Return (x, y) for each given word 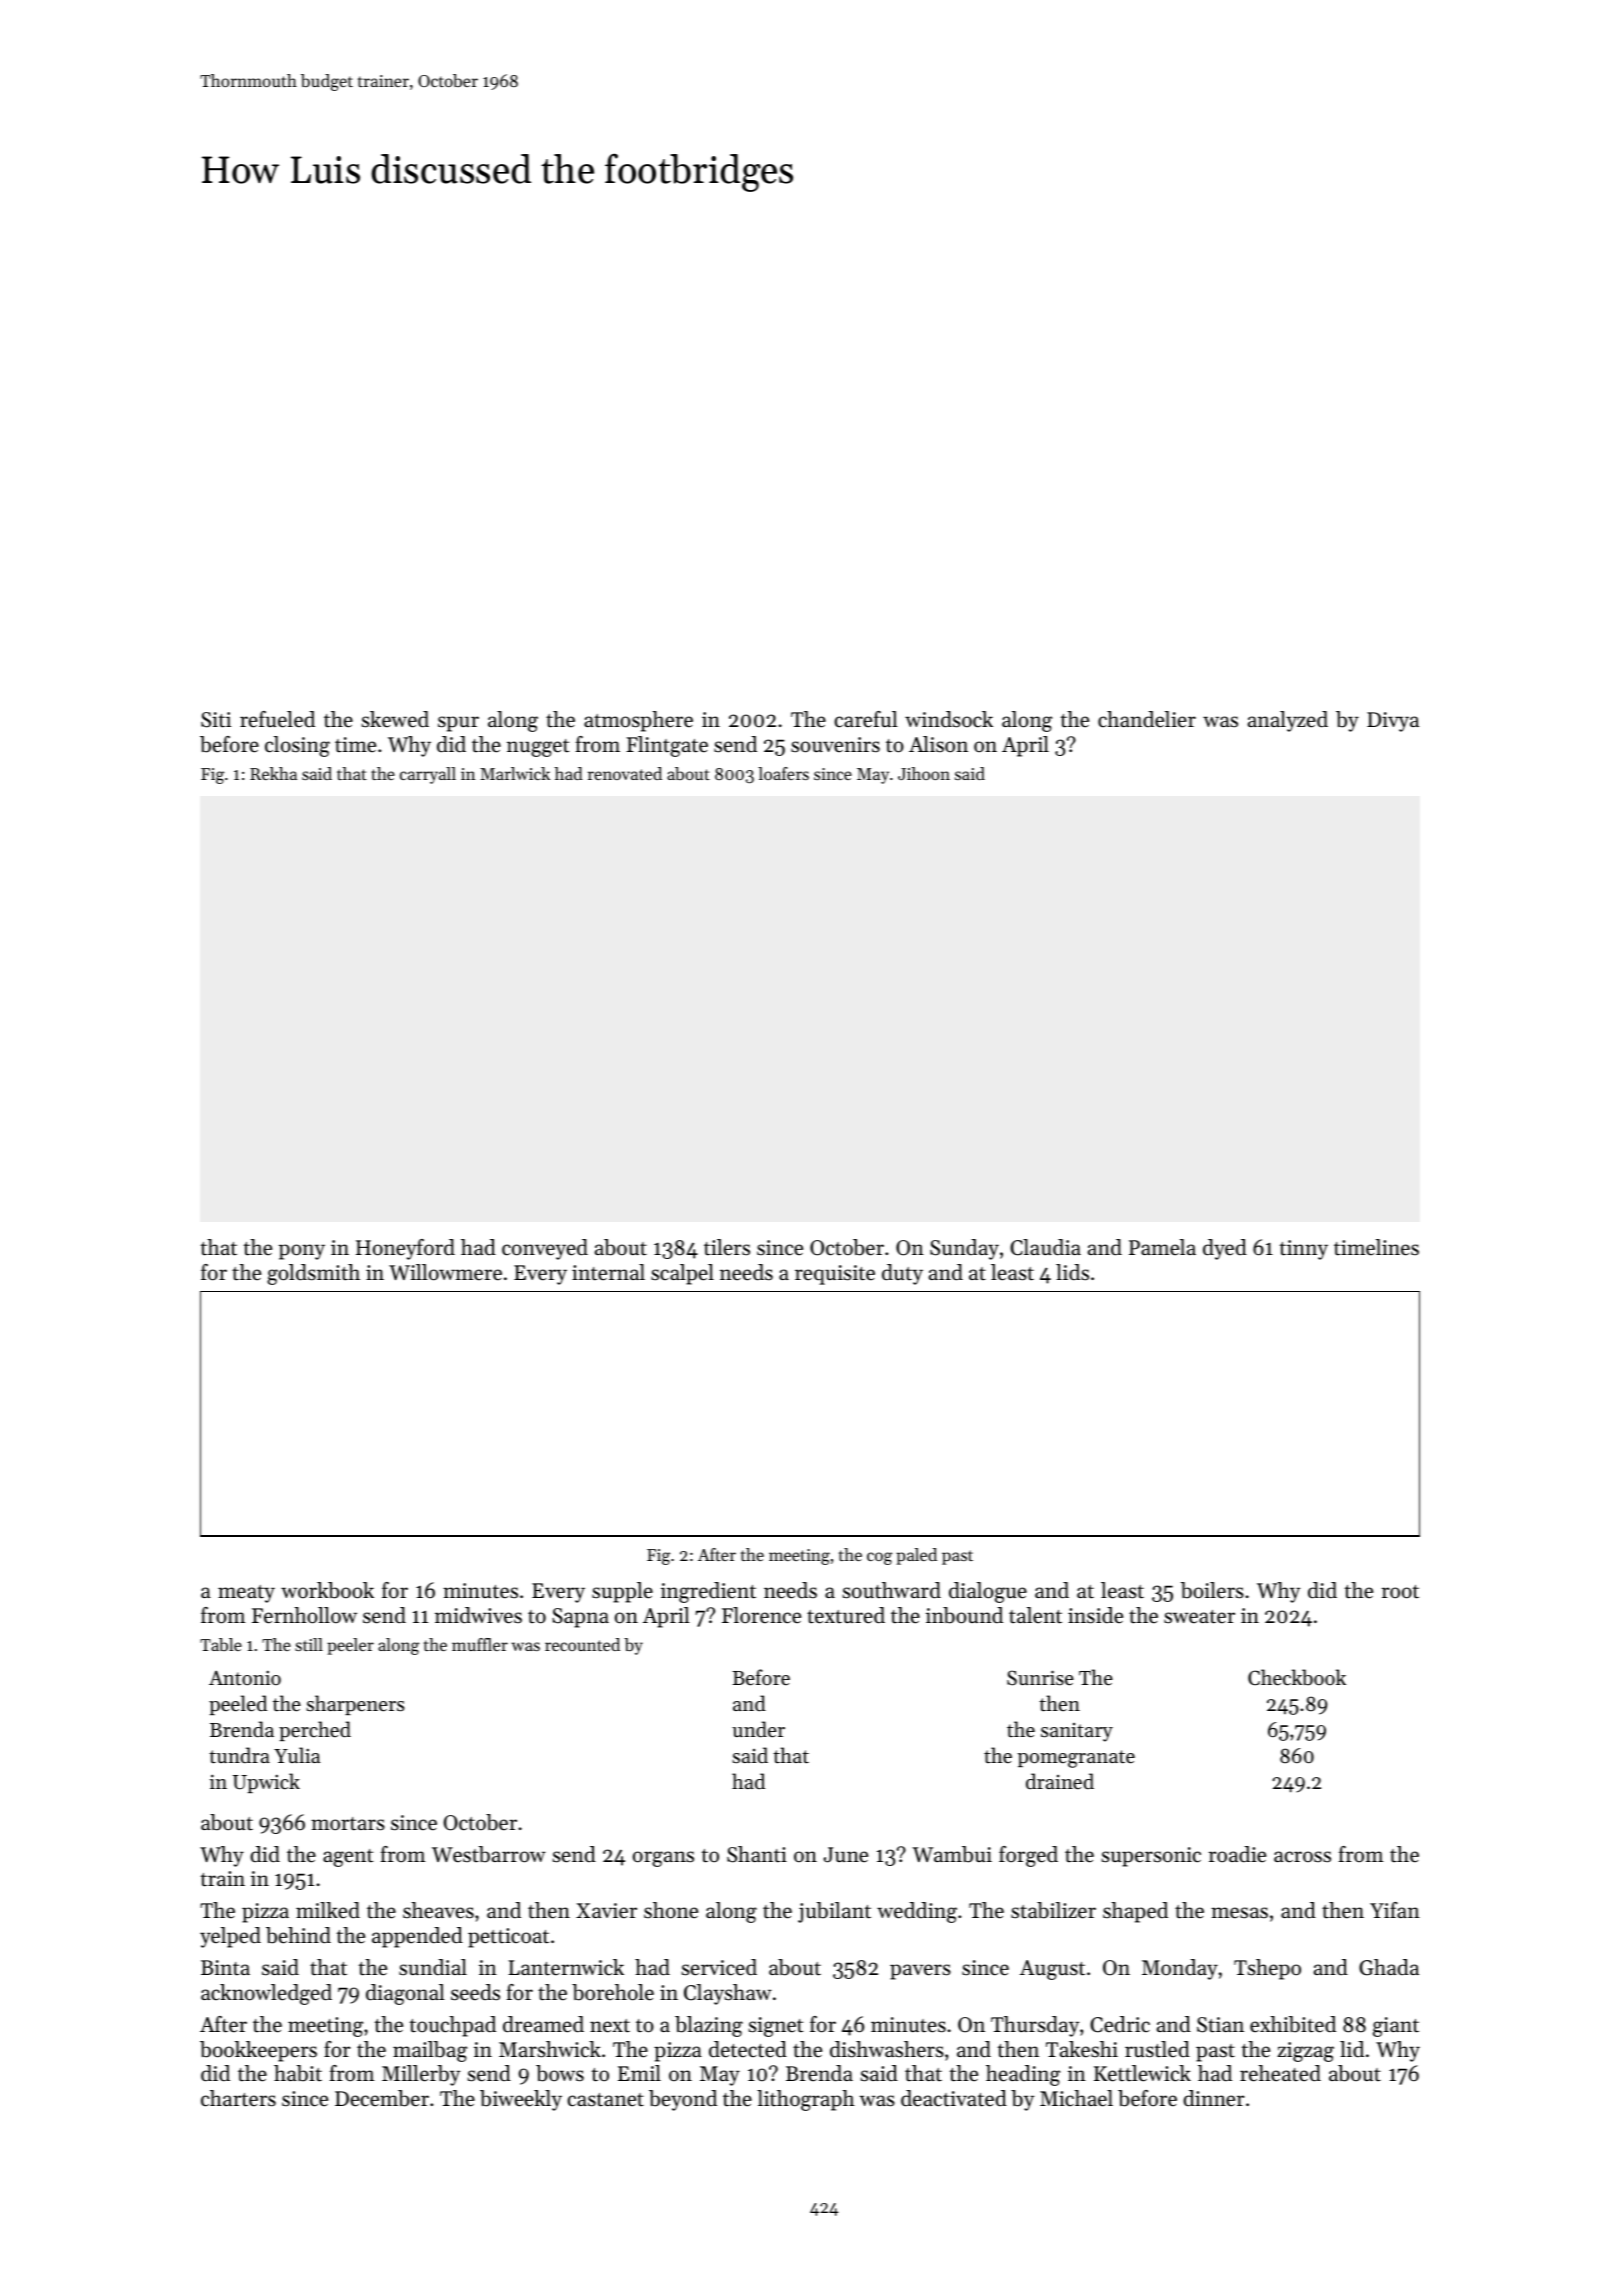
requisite (835, 1275)
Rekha (273, 773)
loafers (783, 773)
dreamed (543, 2024)
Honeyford (405, 1249)
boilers (1212, 1590)
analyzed (1288, 721)
